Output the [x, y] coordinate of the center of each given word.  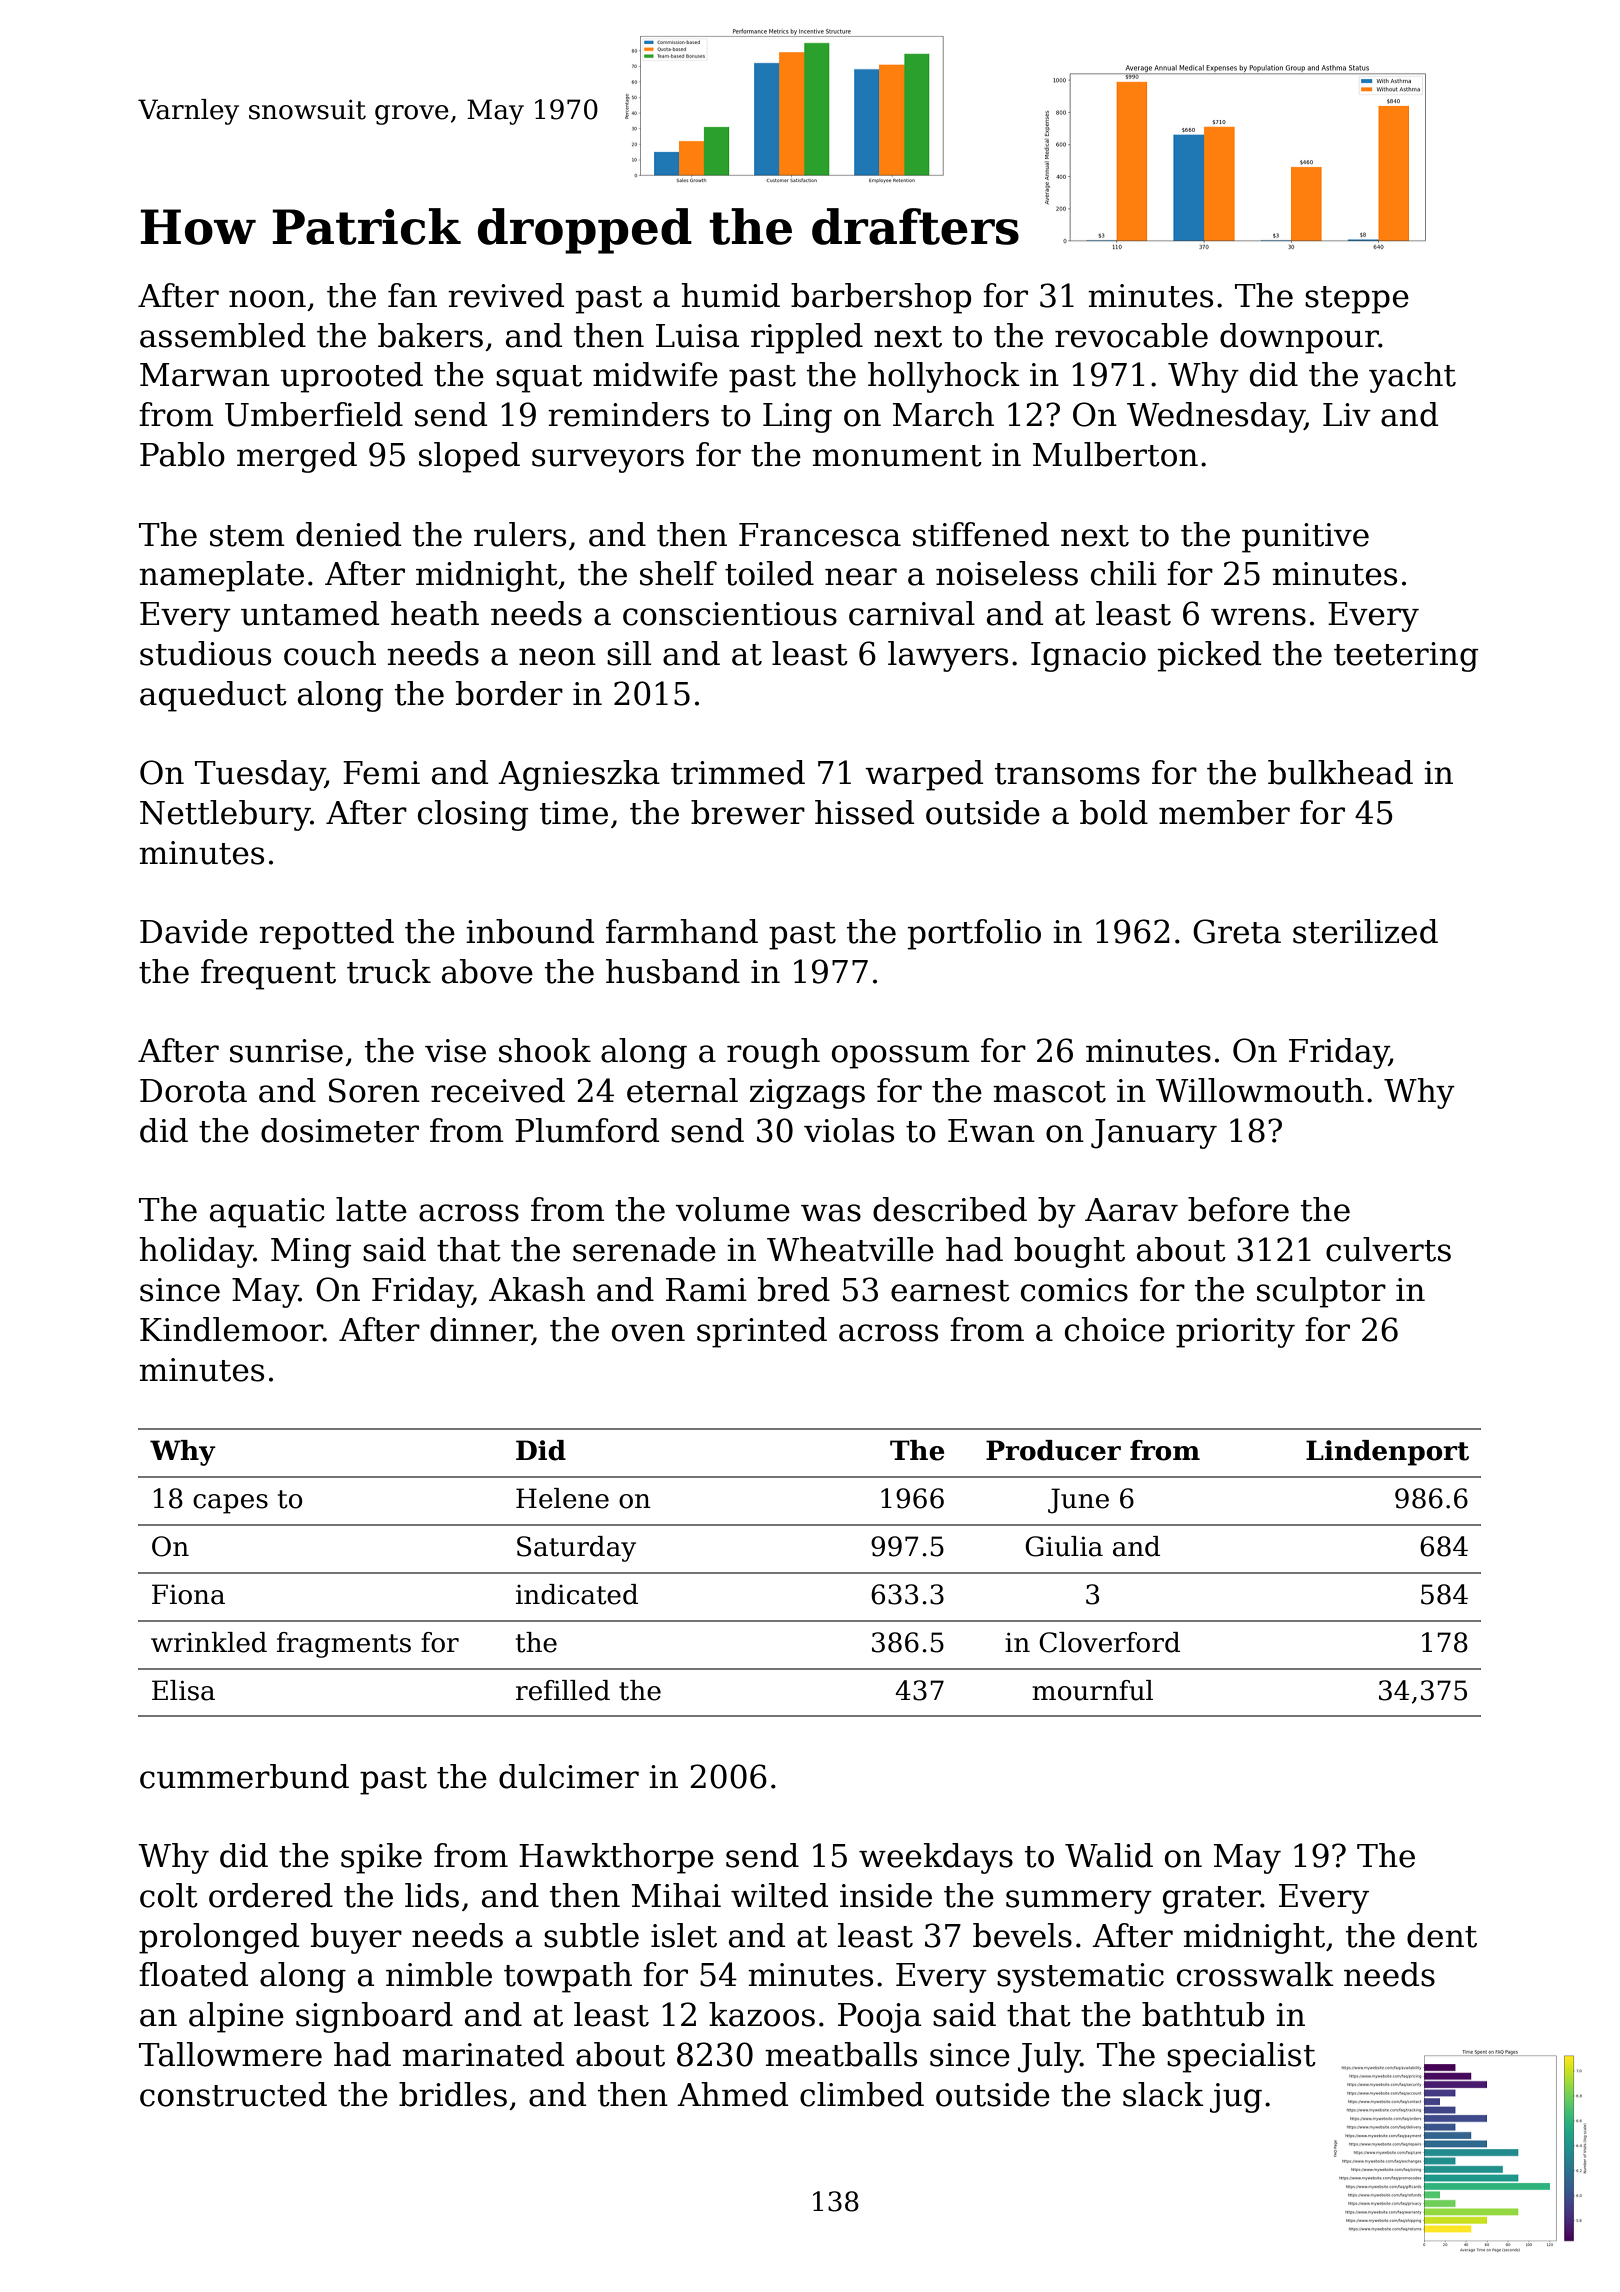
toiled [769, 573]
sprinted [762, 1332]
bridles [453, 2094]
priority [1235, 1333]
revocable [1131, 335]
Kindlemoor [231, 1329]
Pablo [182, 454]
